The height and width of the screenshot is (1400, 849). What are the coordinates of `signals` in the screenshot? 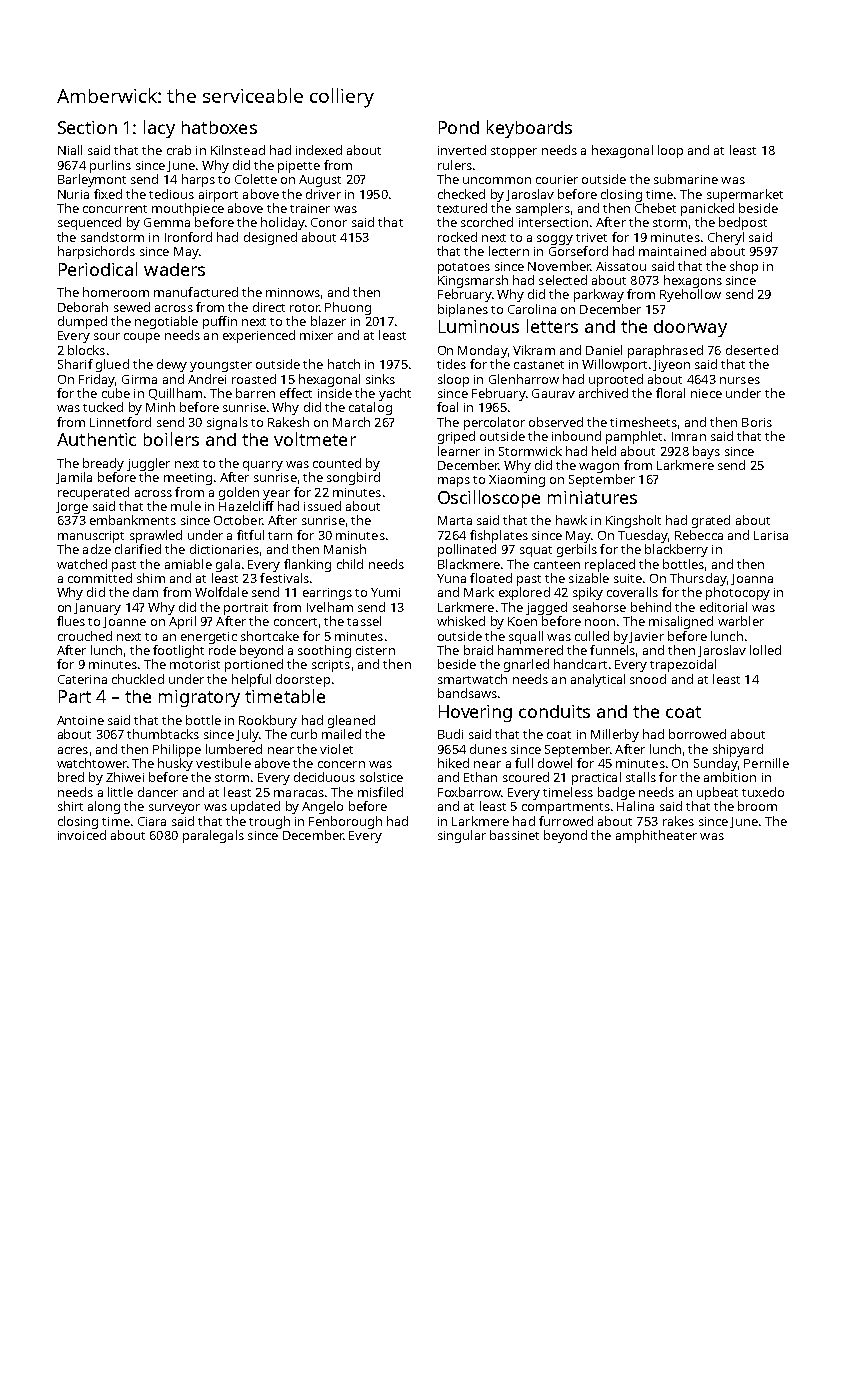 It's located at (227, 423).
